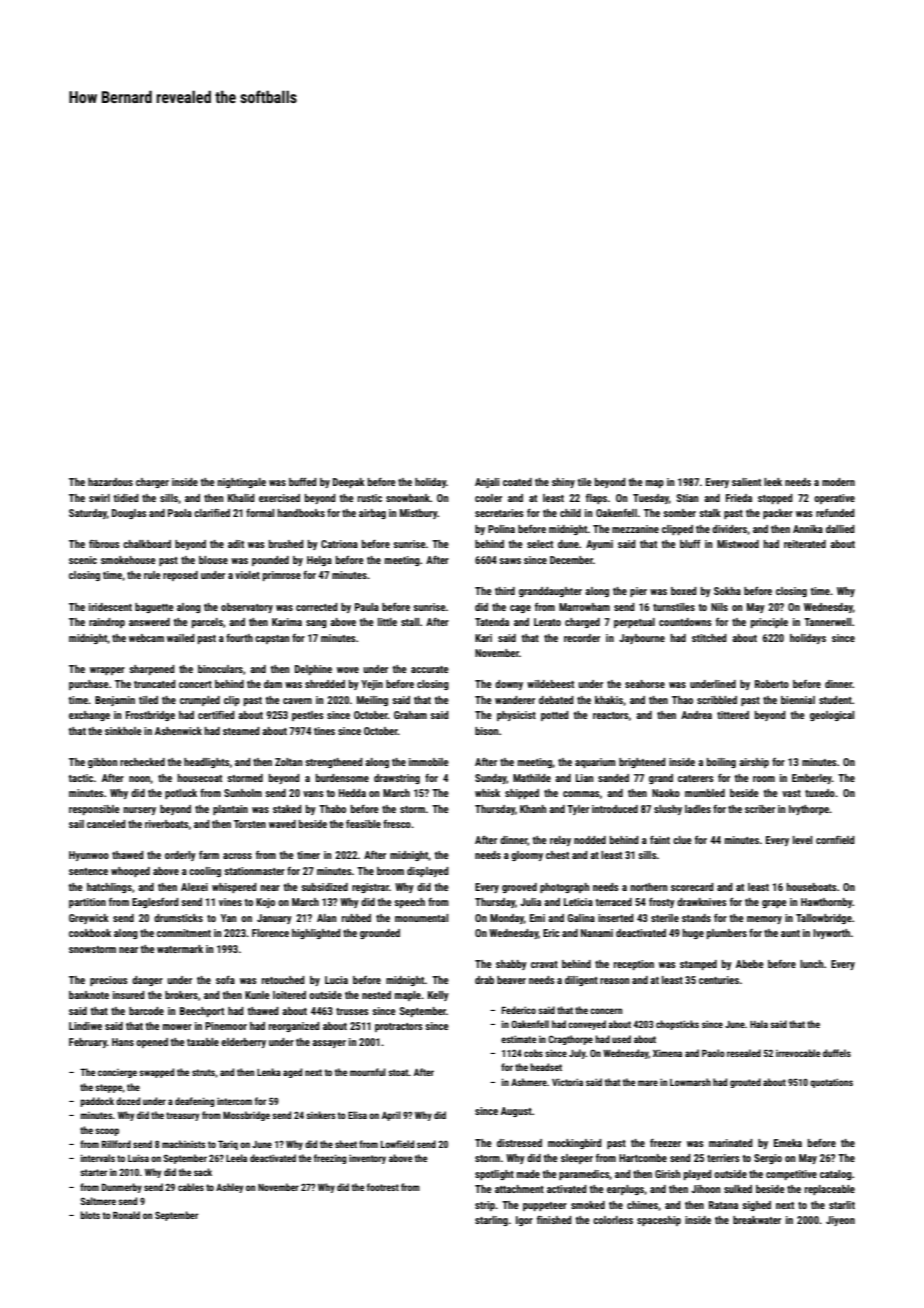  I want to click on little, so click(387, 622).
